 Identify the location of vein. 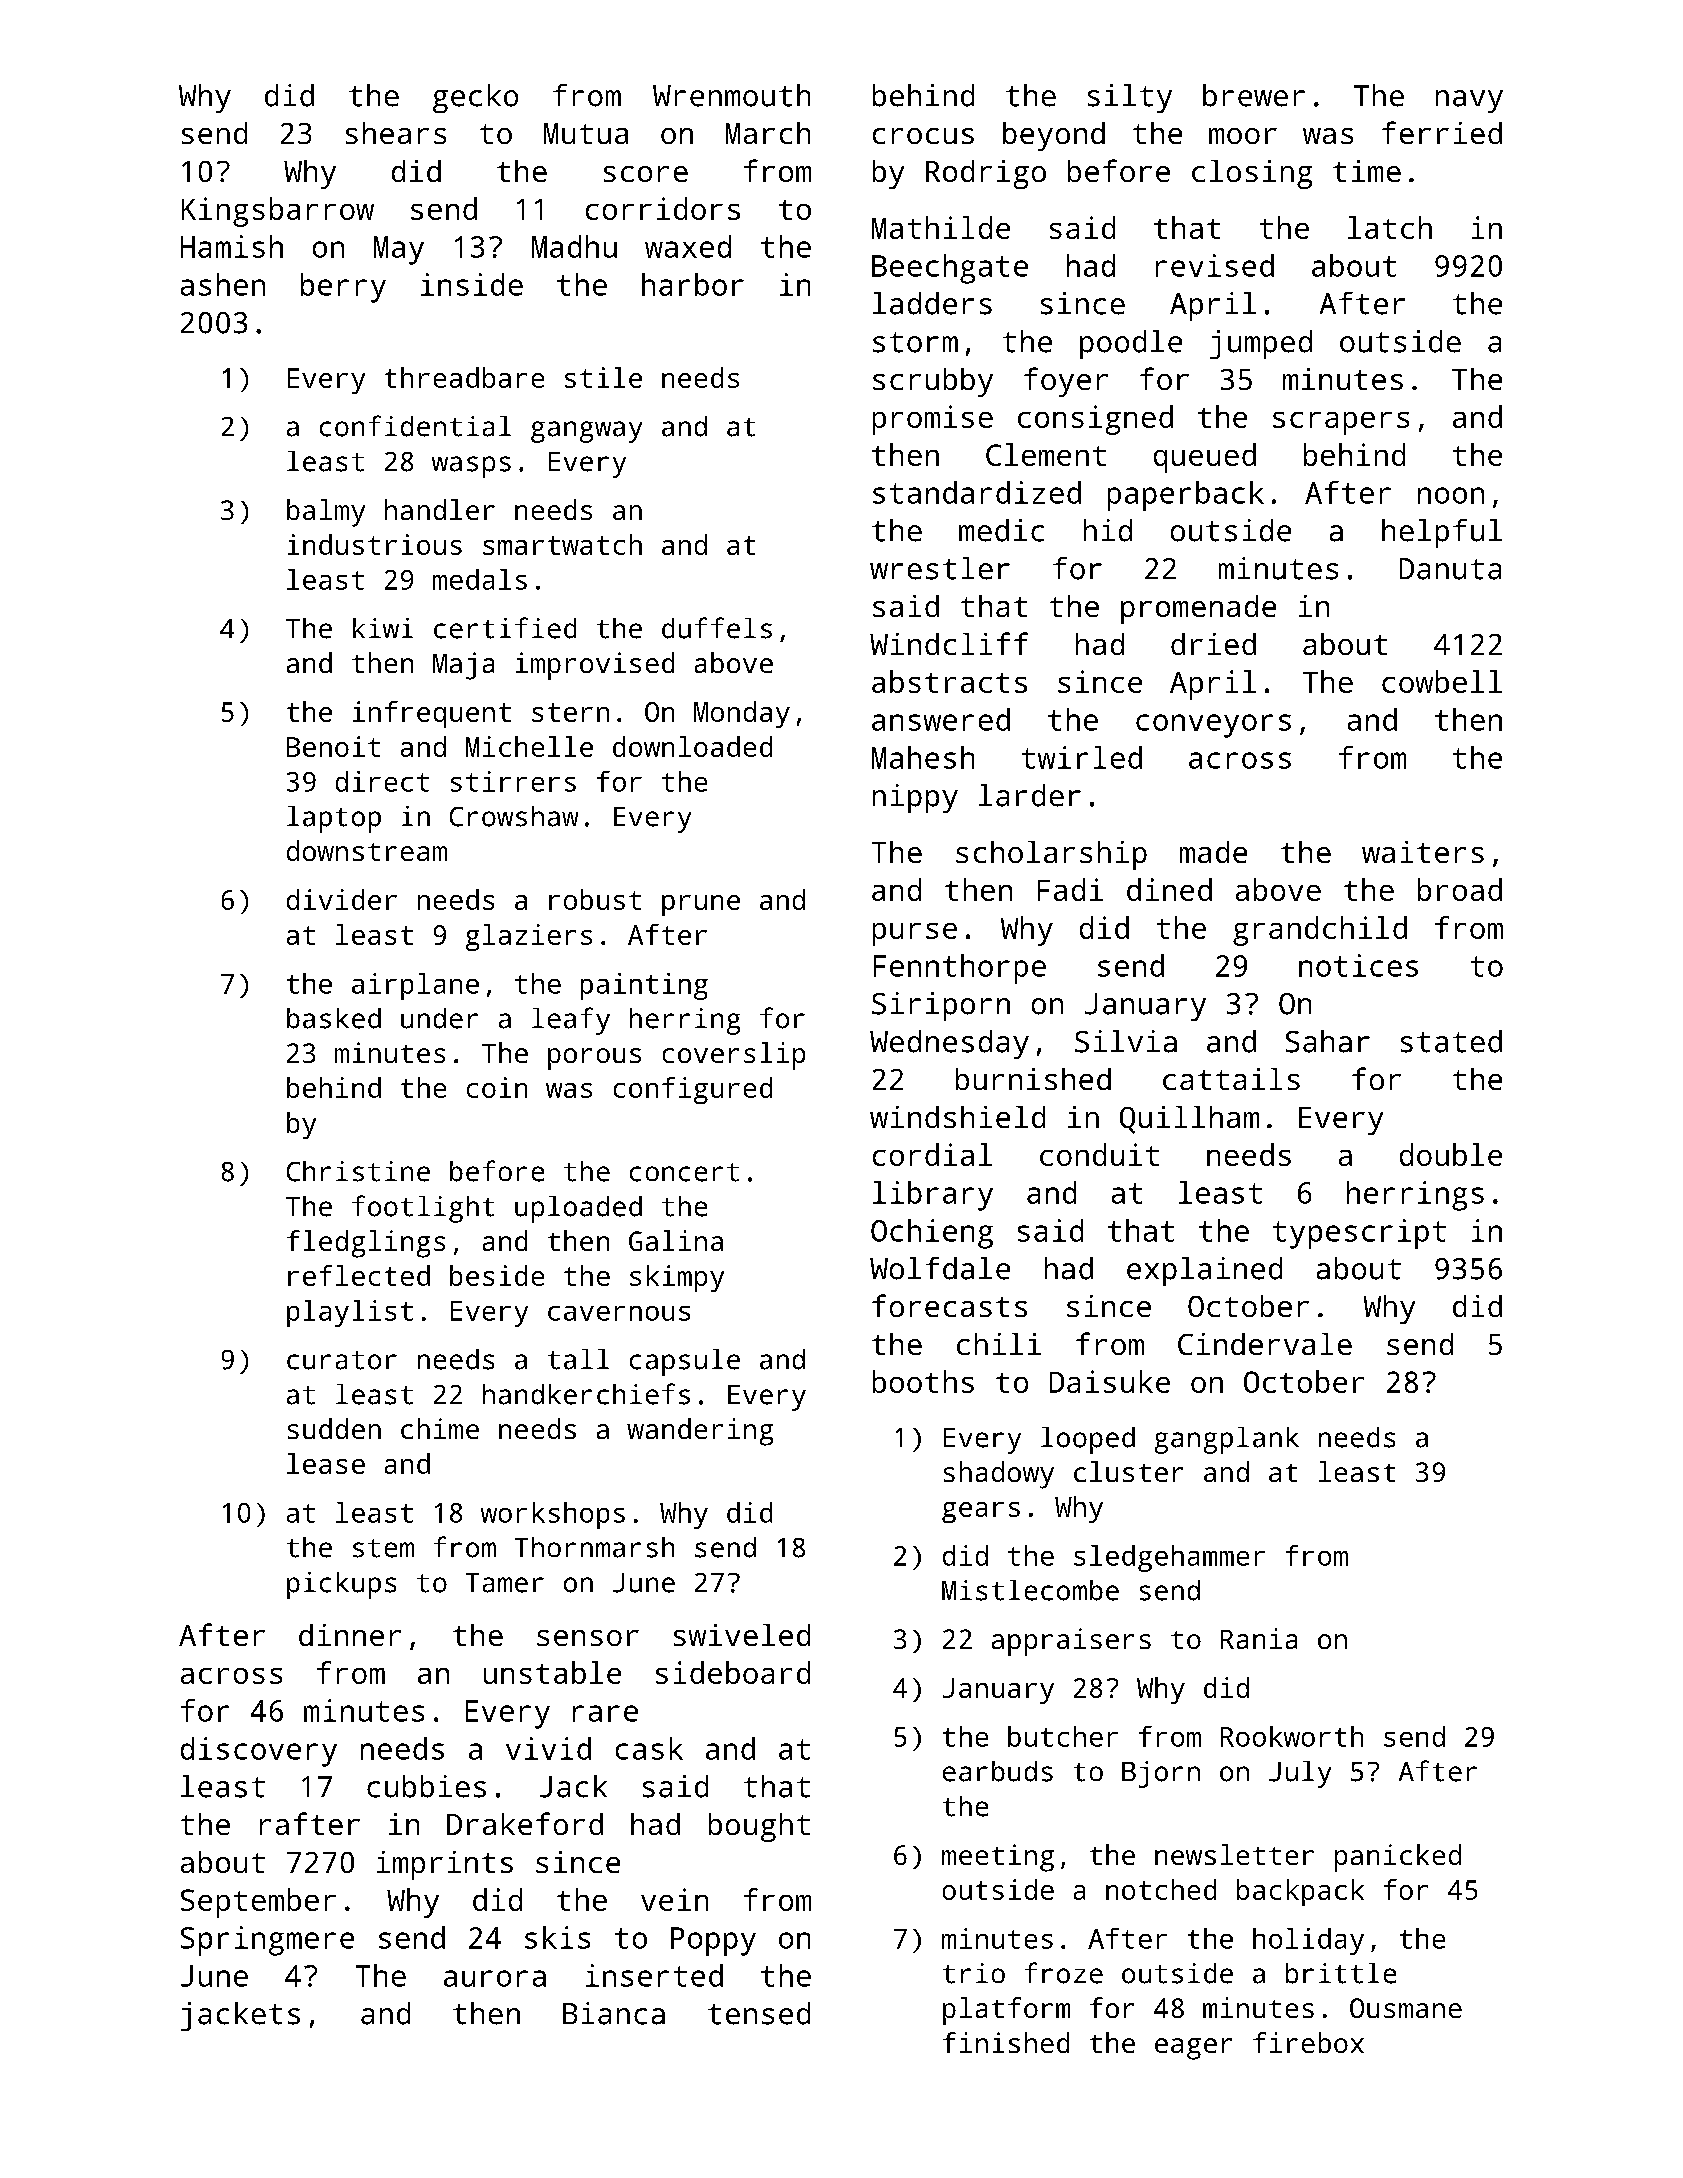
(674, 1899).
